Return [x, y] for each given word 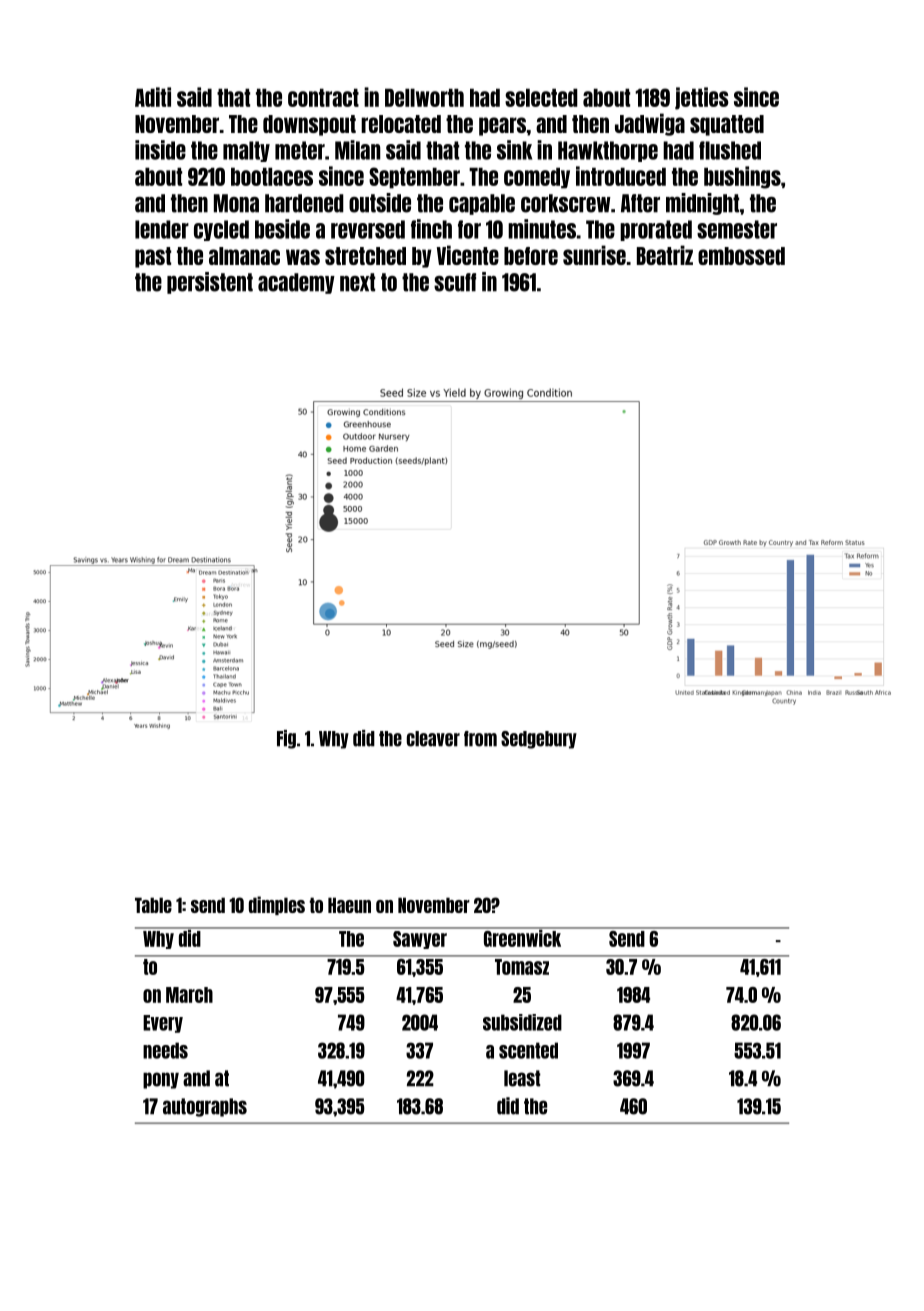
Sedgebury [539, 740]
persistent [210, 283]
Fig [286, 739]
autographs [205, 1107]
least [522, 1078]
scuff [455, 282]
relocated [401, 124]
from [480, 739]
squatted [727, 125]
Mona [236, 203]
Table [153, 905]
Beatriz [665, 255]
